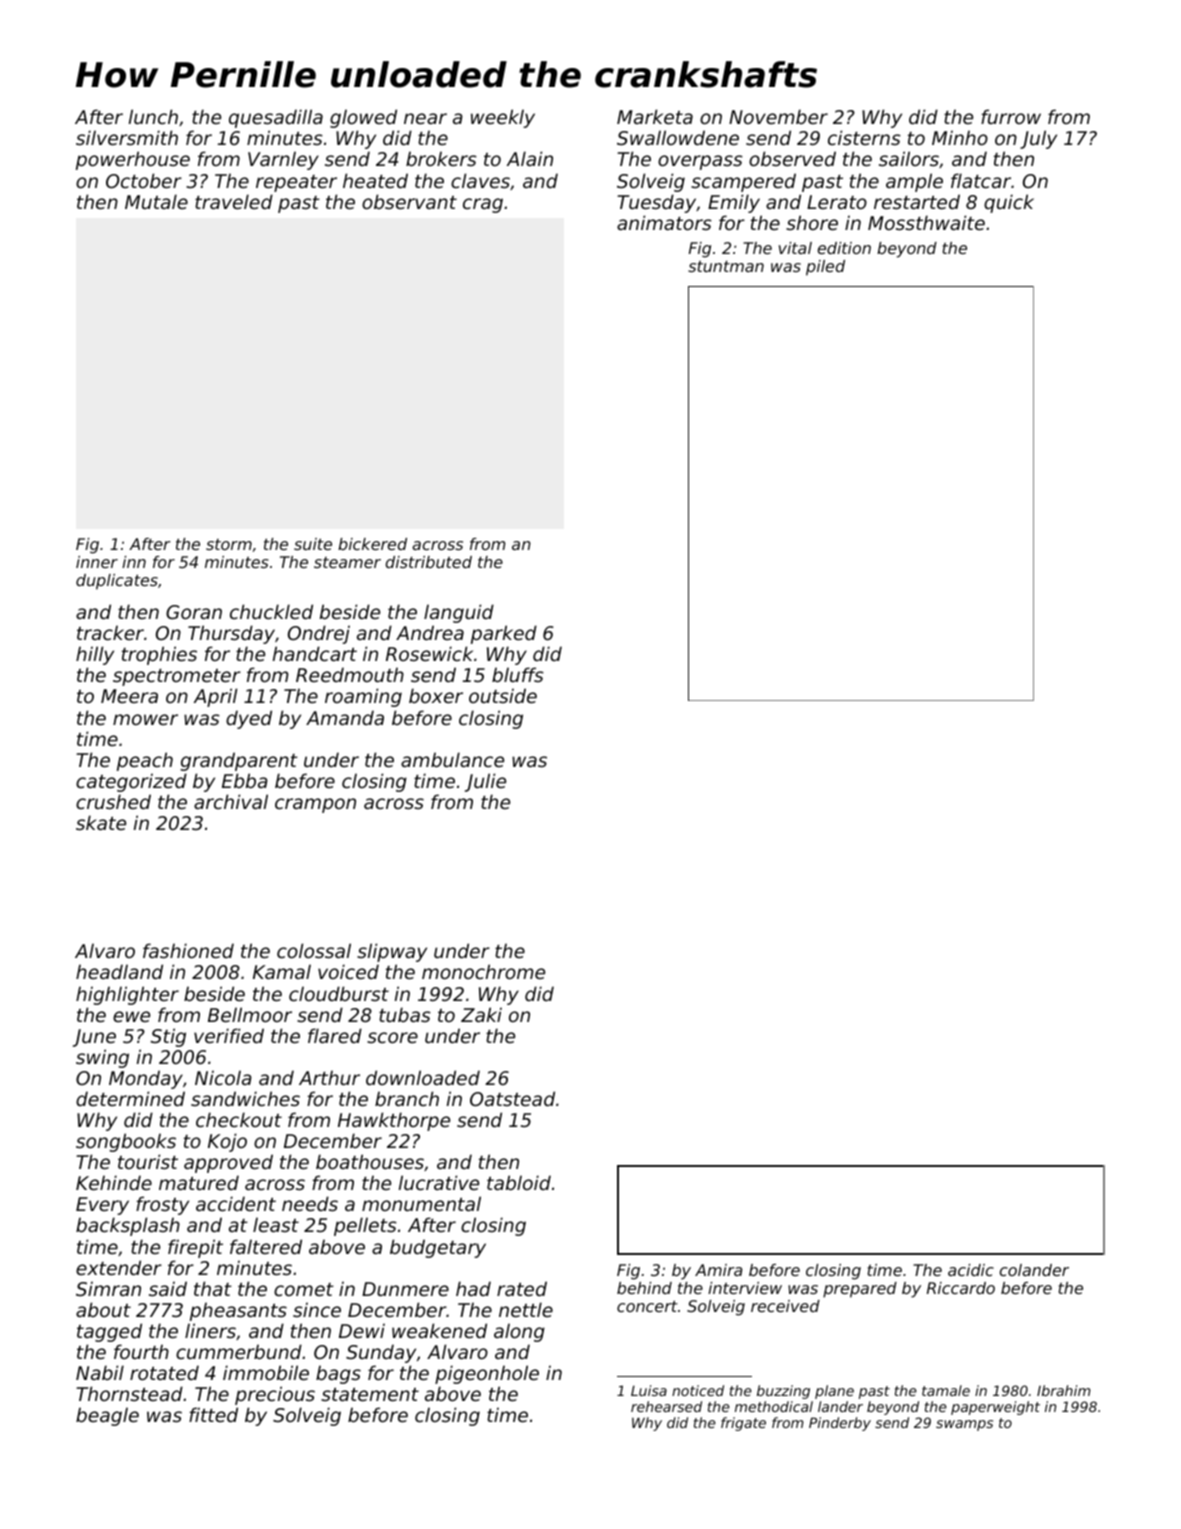  What do you see at coordinates (276, 118) in the document?
I see `quesadilla` at bounding box center [276, 118].
